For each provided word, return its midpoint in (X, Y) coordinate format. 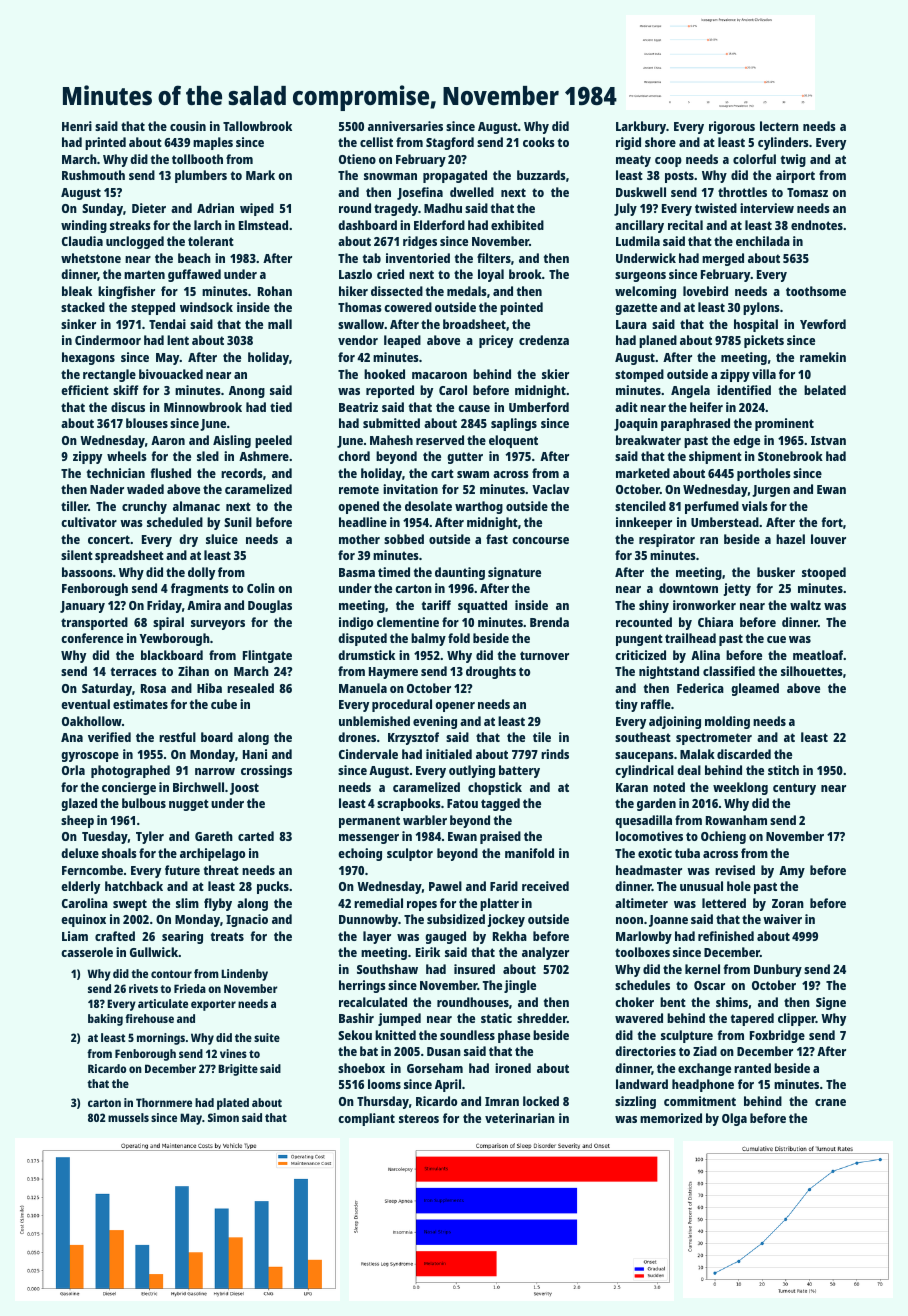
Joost (244, 789)
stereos (419, 1118)
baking (105, 1020)
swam (473, 474)
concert (109, 539)
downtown (688, 588)
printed (105, 143)
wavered (639, 1018)
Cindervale (368, 754)
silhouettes (812, 671)
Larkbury (641, 127)
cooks (539, 142)
